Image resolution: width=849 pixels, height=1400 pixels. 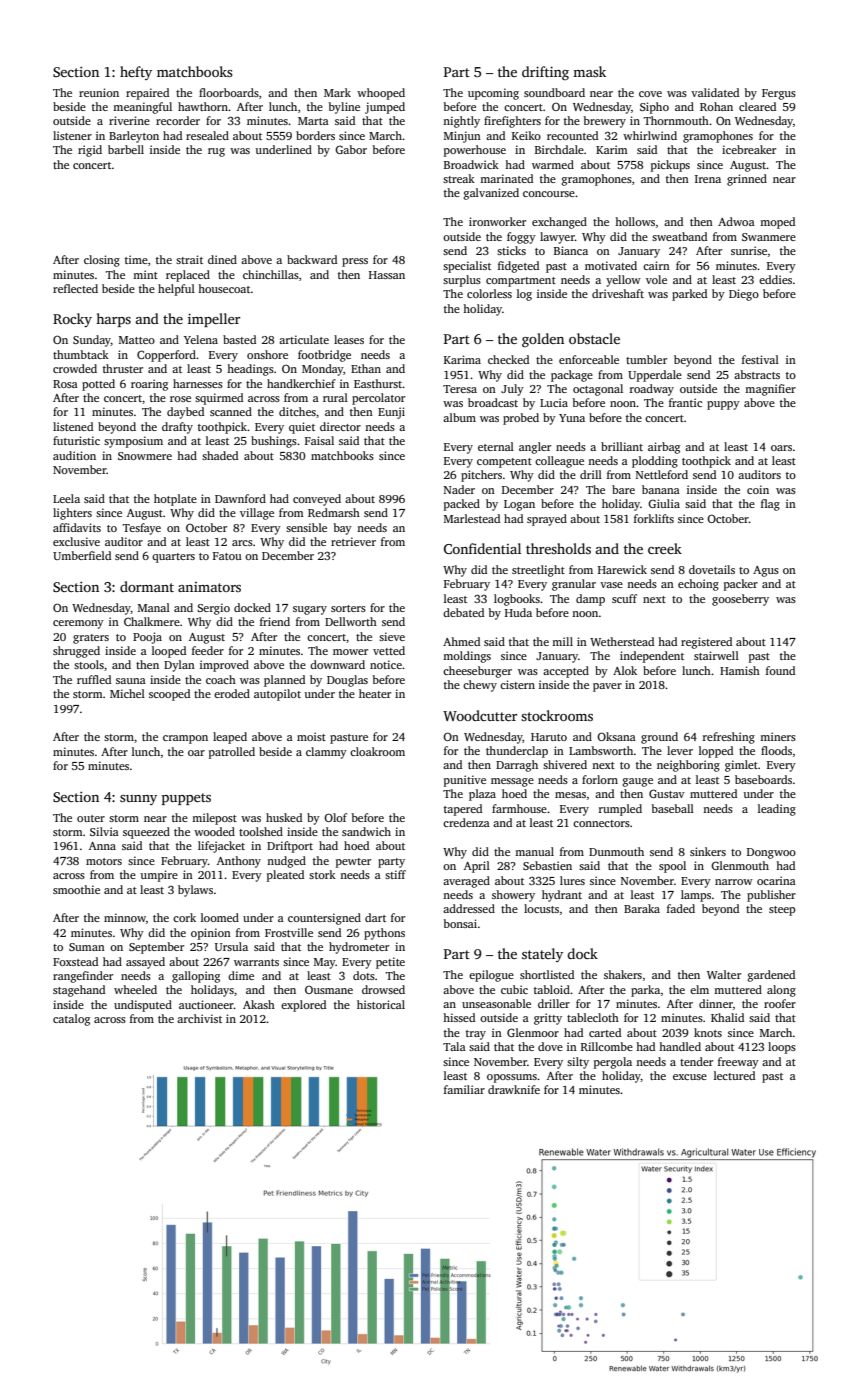 What do you see at coordinates (650, 94) in the screenshot?
I see `cove` at bounding box center [650, 94].
